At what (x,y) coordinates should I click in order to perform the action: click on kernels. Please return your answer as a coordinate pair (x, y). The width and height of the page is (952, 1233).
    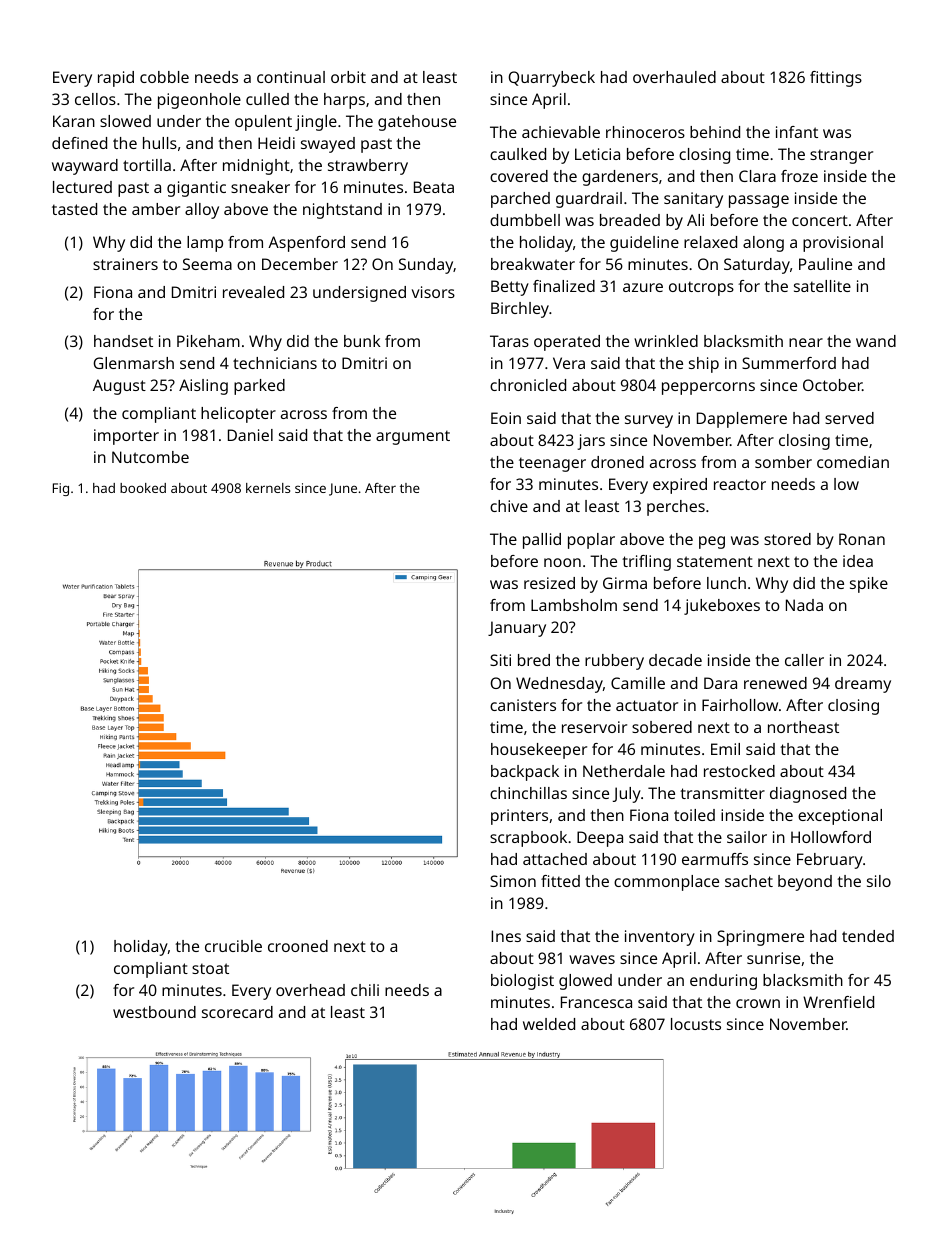
    Looking at the image, I should click on (268, 488).
